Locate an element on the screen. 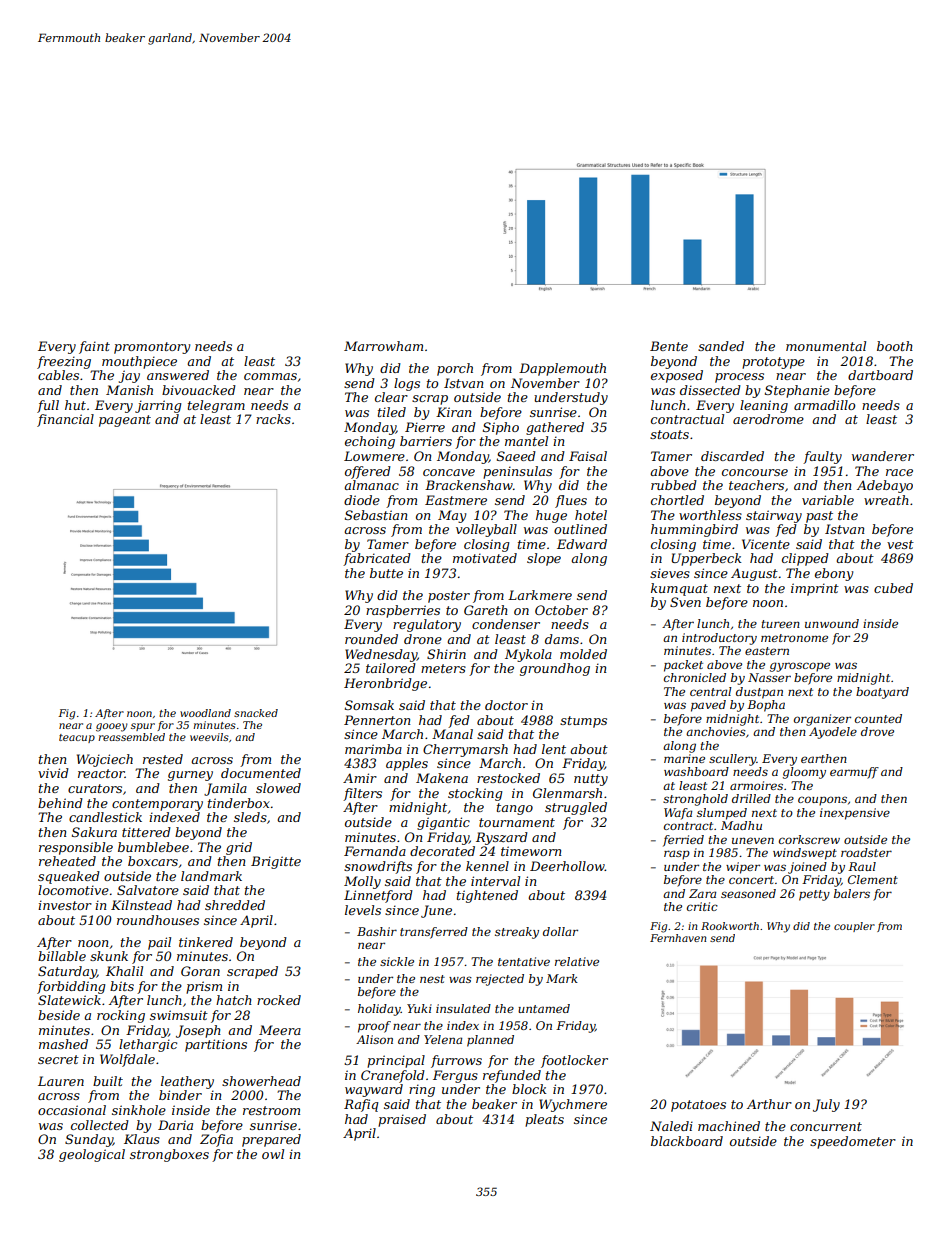 This screenshot has height=1233, width=952. seasoned is located at coordinates (748, 893).
